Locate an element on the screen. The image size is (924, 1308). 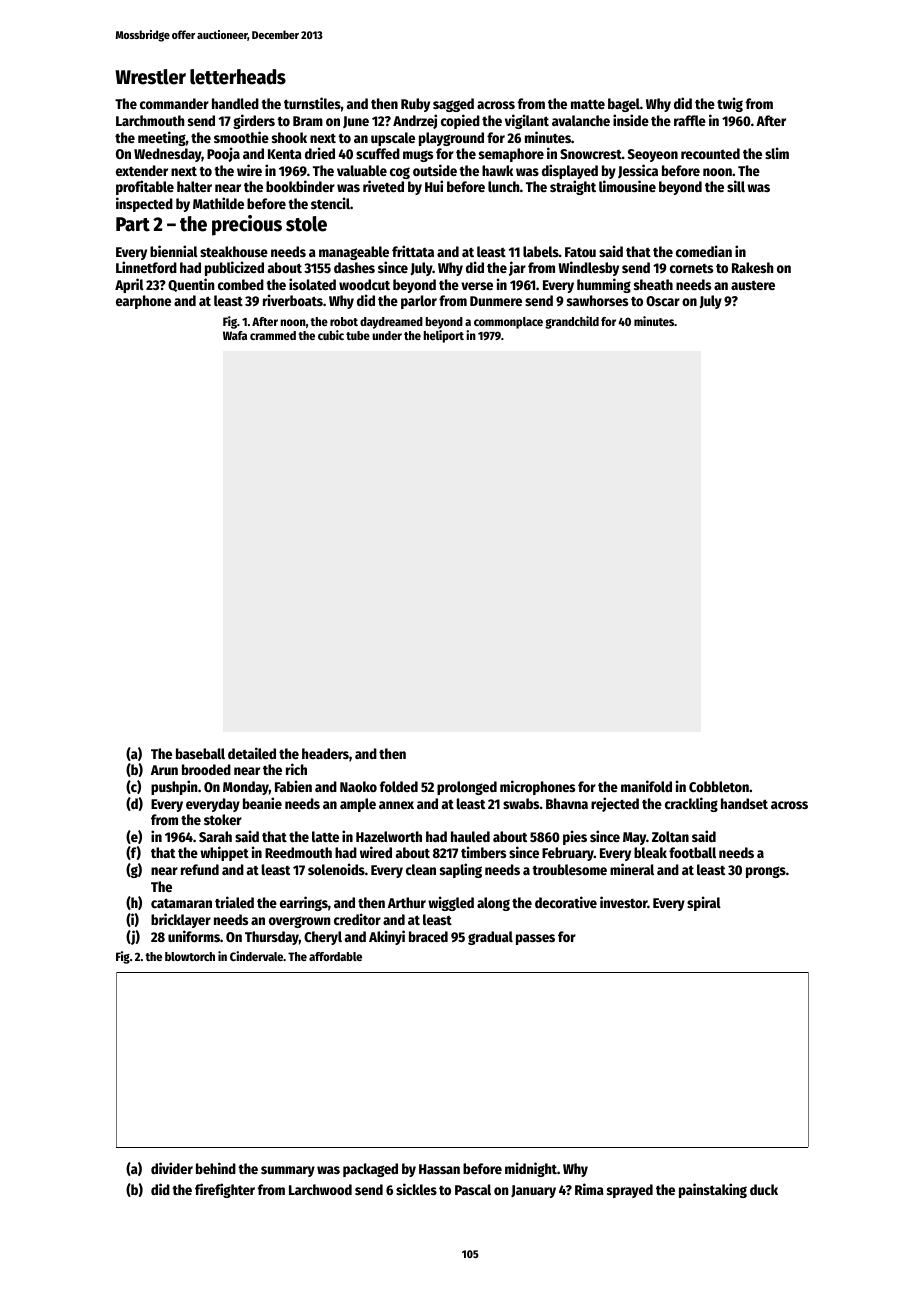
grandchild is located at coordinates (572, 322).
